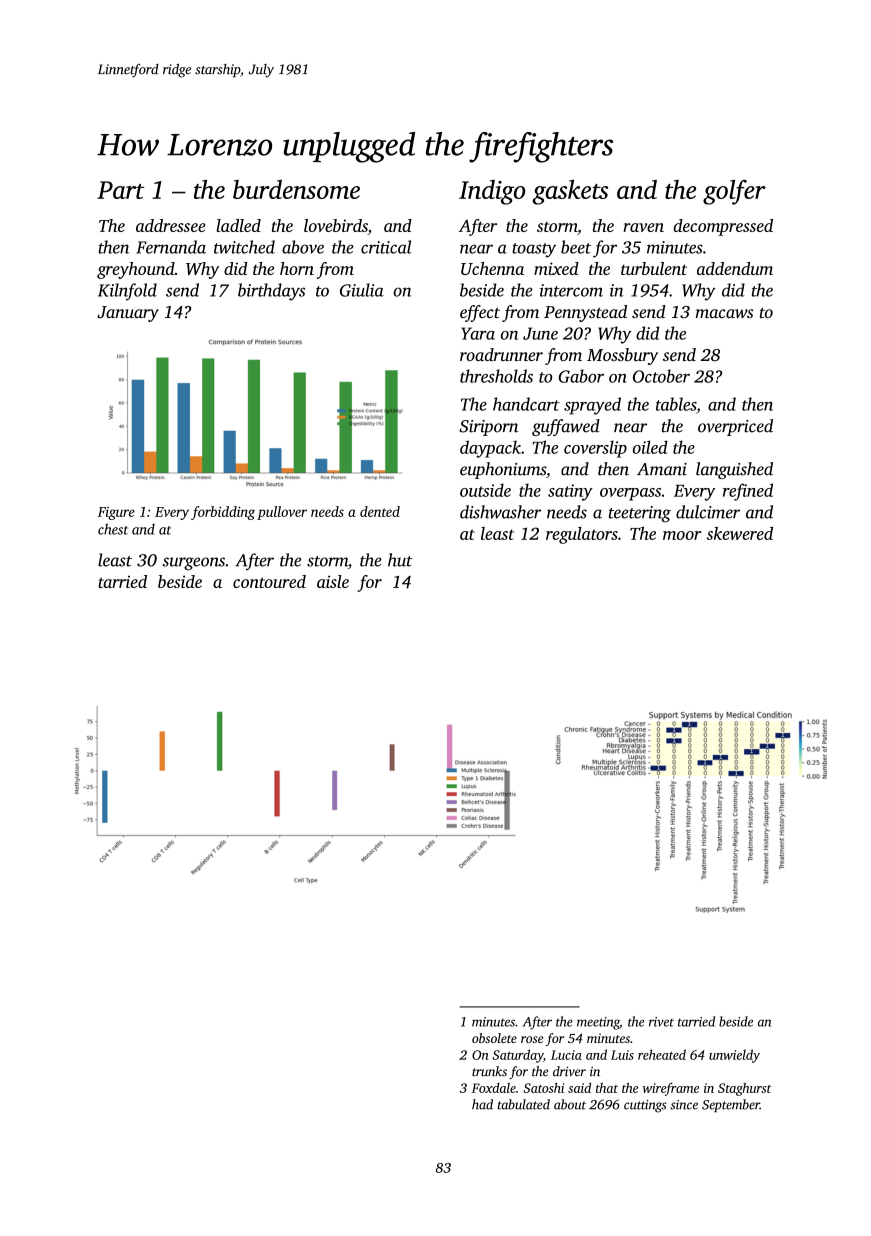 Image resolution: width=871 pixels, height=1236 pixels. Describe the element at coordinates (386, 247) in the image. I see `critical` at that location.
